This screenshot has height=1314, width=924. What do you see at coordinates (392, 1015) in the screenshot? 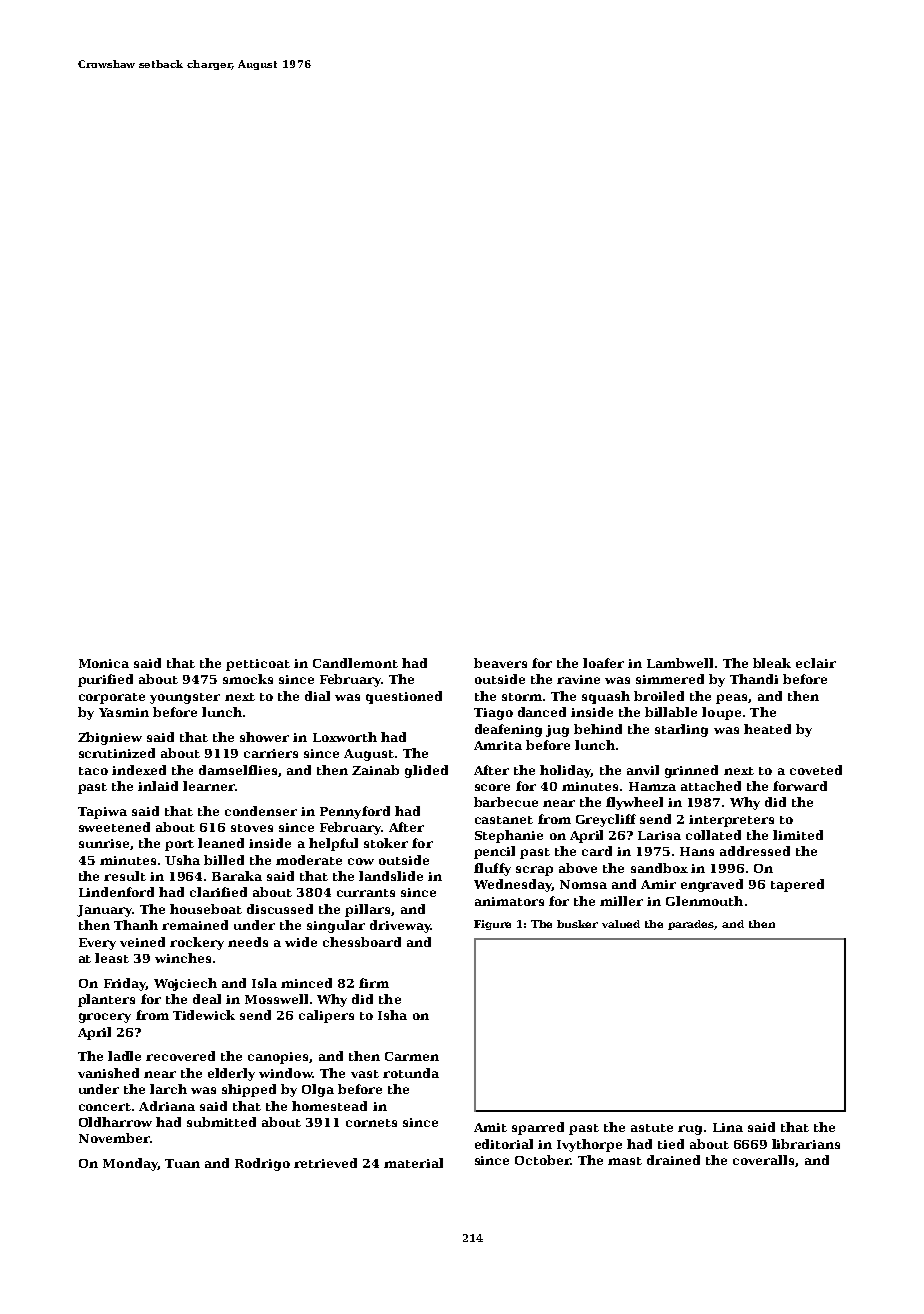
I see `Isha` at bounding box center [392, 1015].
